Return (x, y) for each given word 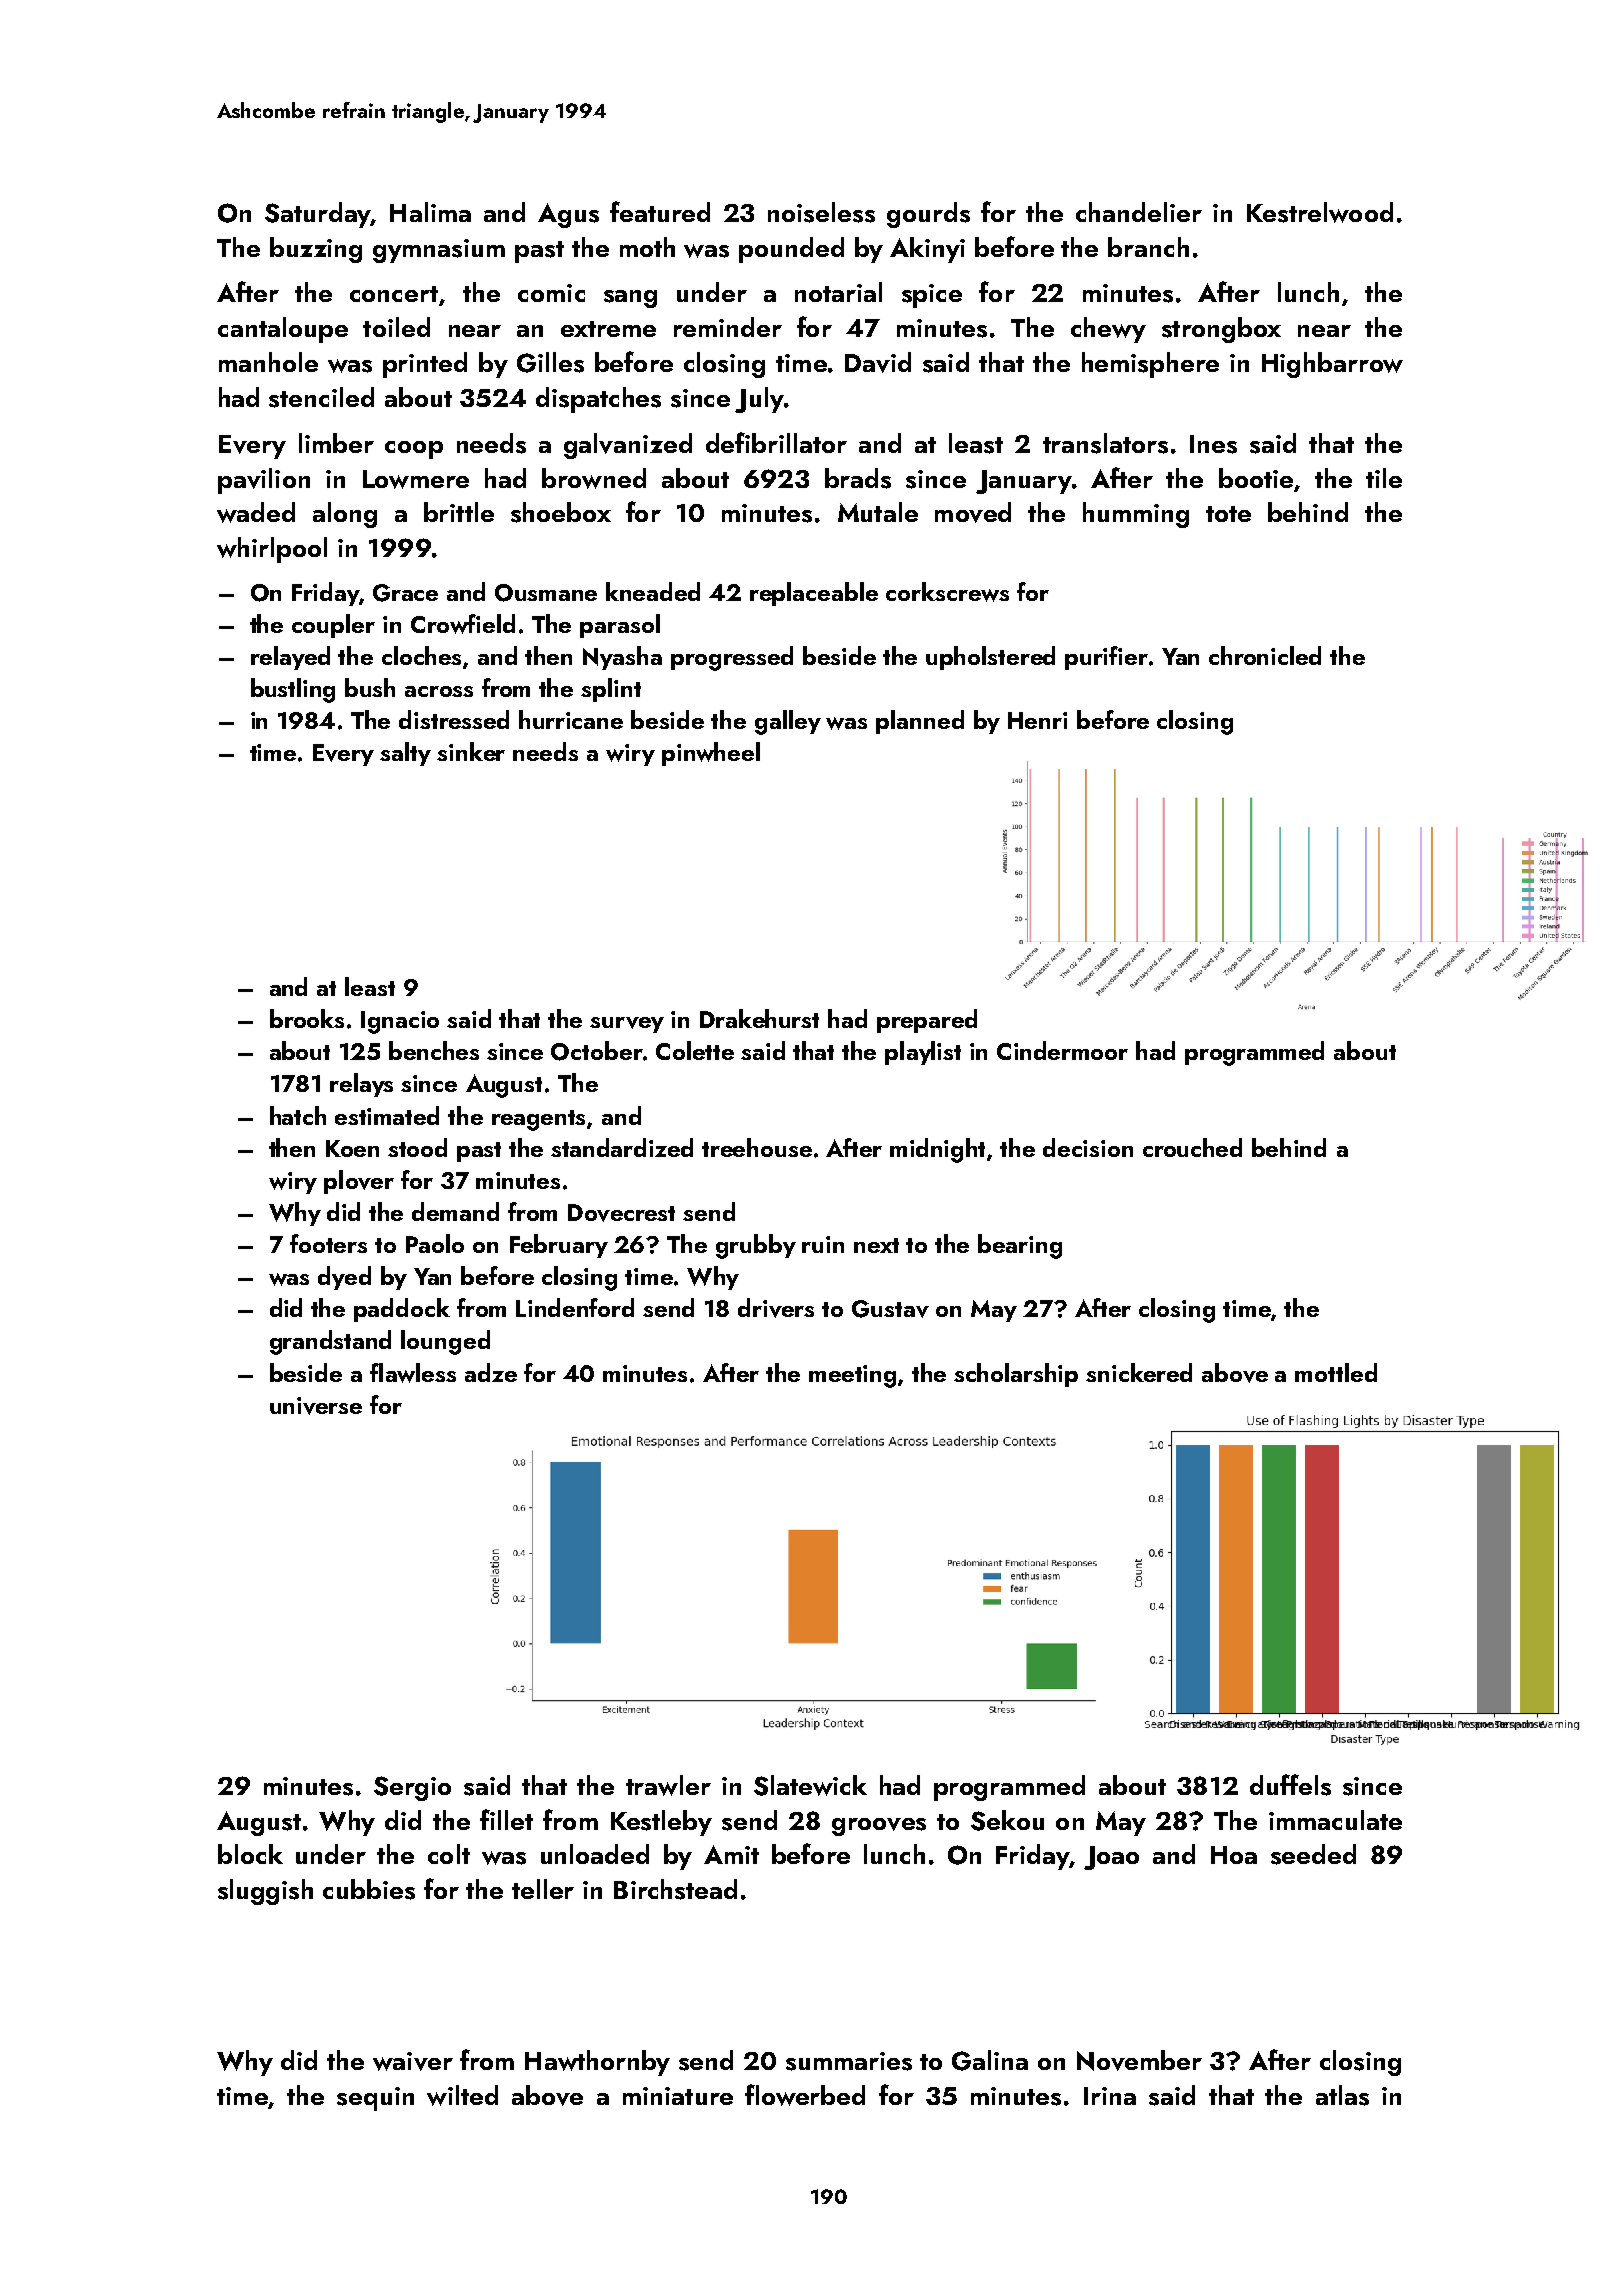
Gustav (890, 1309)
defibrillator (776, 442)
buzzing (316, 250)
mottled (1336, 1372)
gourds (928, 215)
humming (1136, 515)
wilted (462, 2095)
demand (455, 1211)
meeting (852, 1376)
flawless (413, 1373)
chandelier (1139, 212)
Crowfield (463, 624)
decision (1088, 1147)
